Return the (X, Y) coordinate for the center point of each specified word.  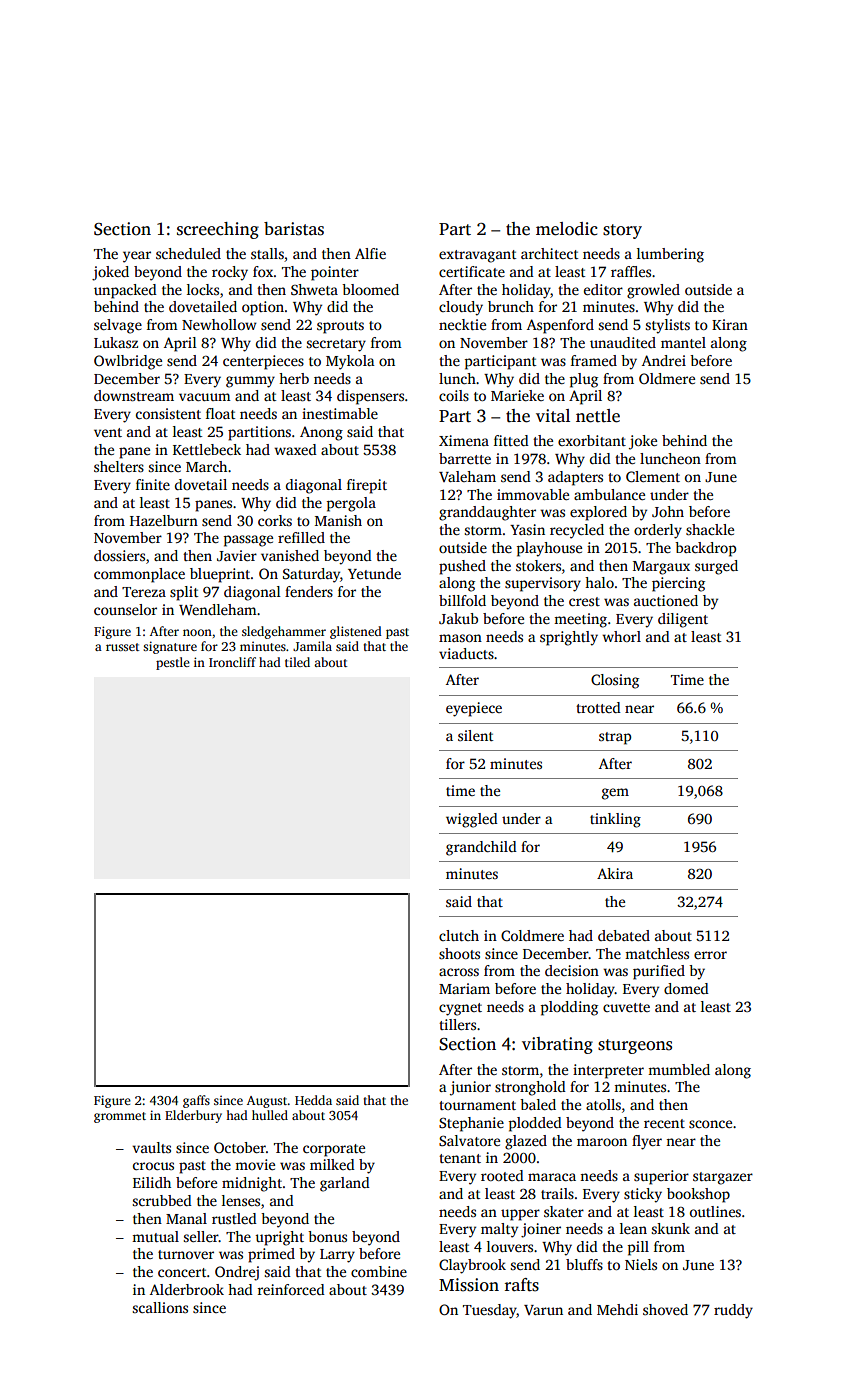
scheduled (188, 253)
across (459, 972)
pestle (173, 663)
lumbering (670, 255)
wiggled (472, 820)
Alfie (370, 253)
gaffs (196, 1101)
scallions (160, 1307)
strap (615, 738)
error (710, 955)
